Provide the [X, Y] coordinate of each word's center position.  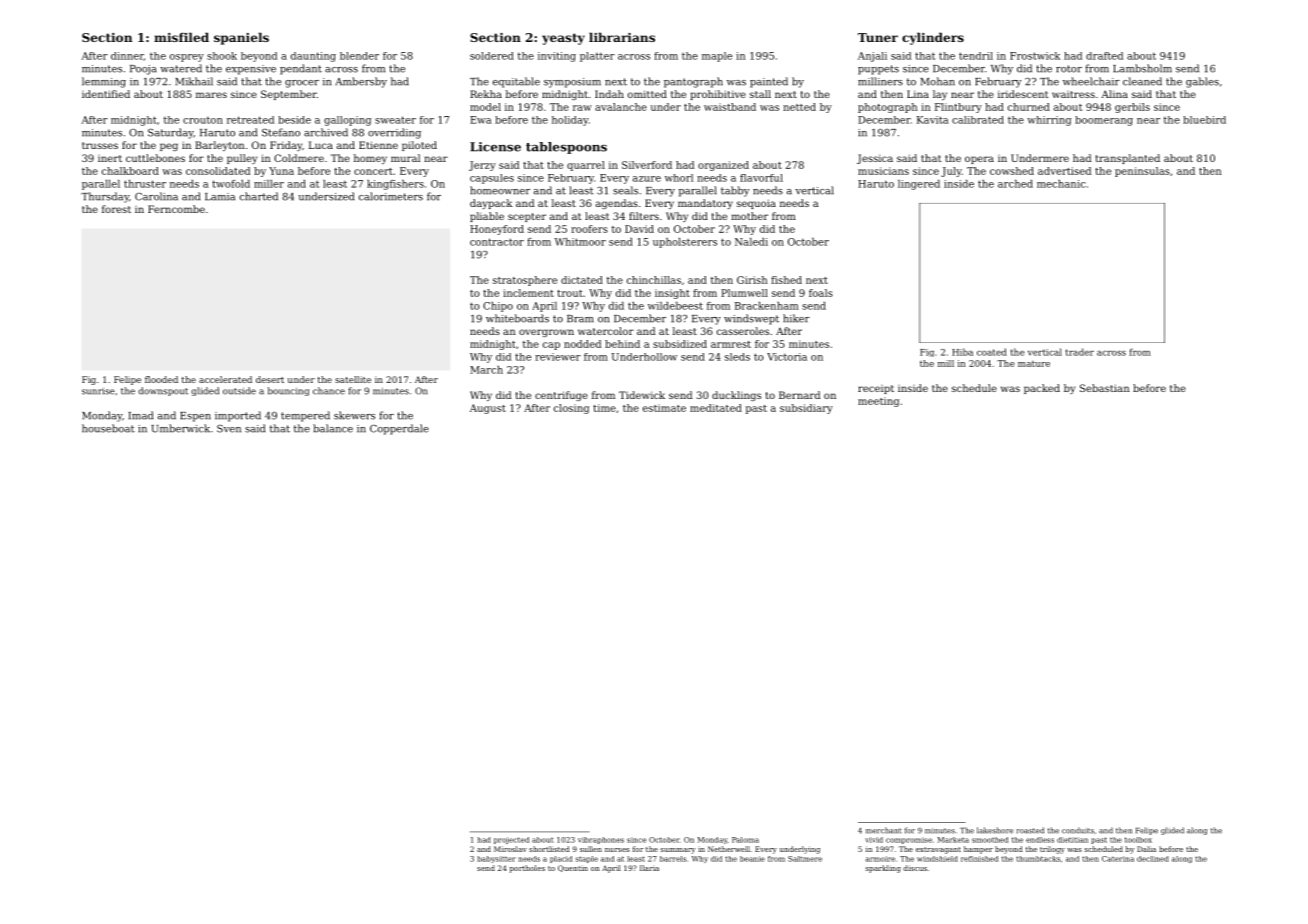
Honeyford [497, 230]
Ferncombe [176, 209]
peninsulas [1142, 172]
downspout [163, 391]
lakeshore [995, 830]
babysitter [496, 859]
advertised [1064, 171]
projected [511, 840]
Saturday [170, 133]
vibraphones [601, 840]
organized [723, 166]
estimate [664, 408]
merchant [884, 830]
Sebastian [1105, 388]
